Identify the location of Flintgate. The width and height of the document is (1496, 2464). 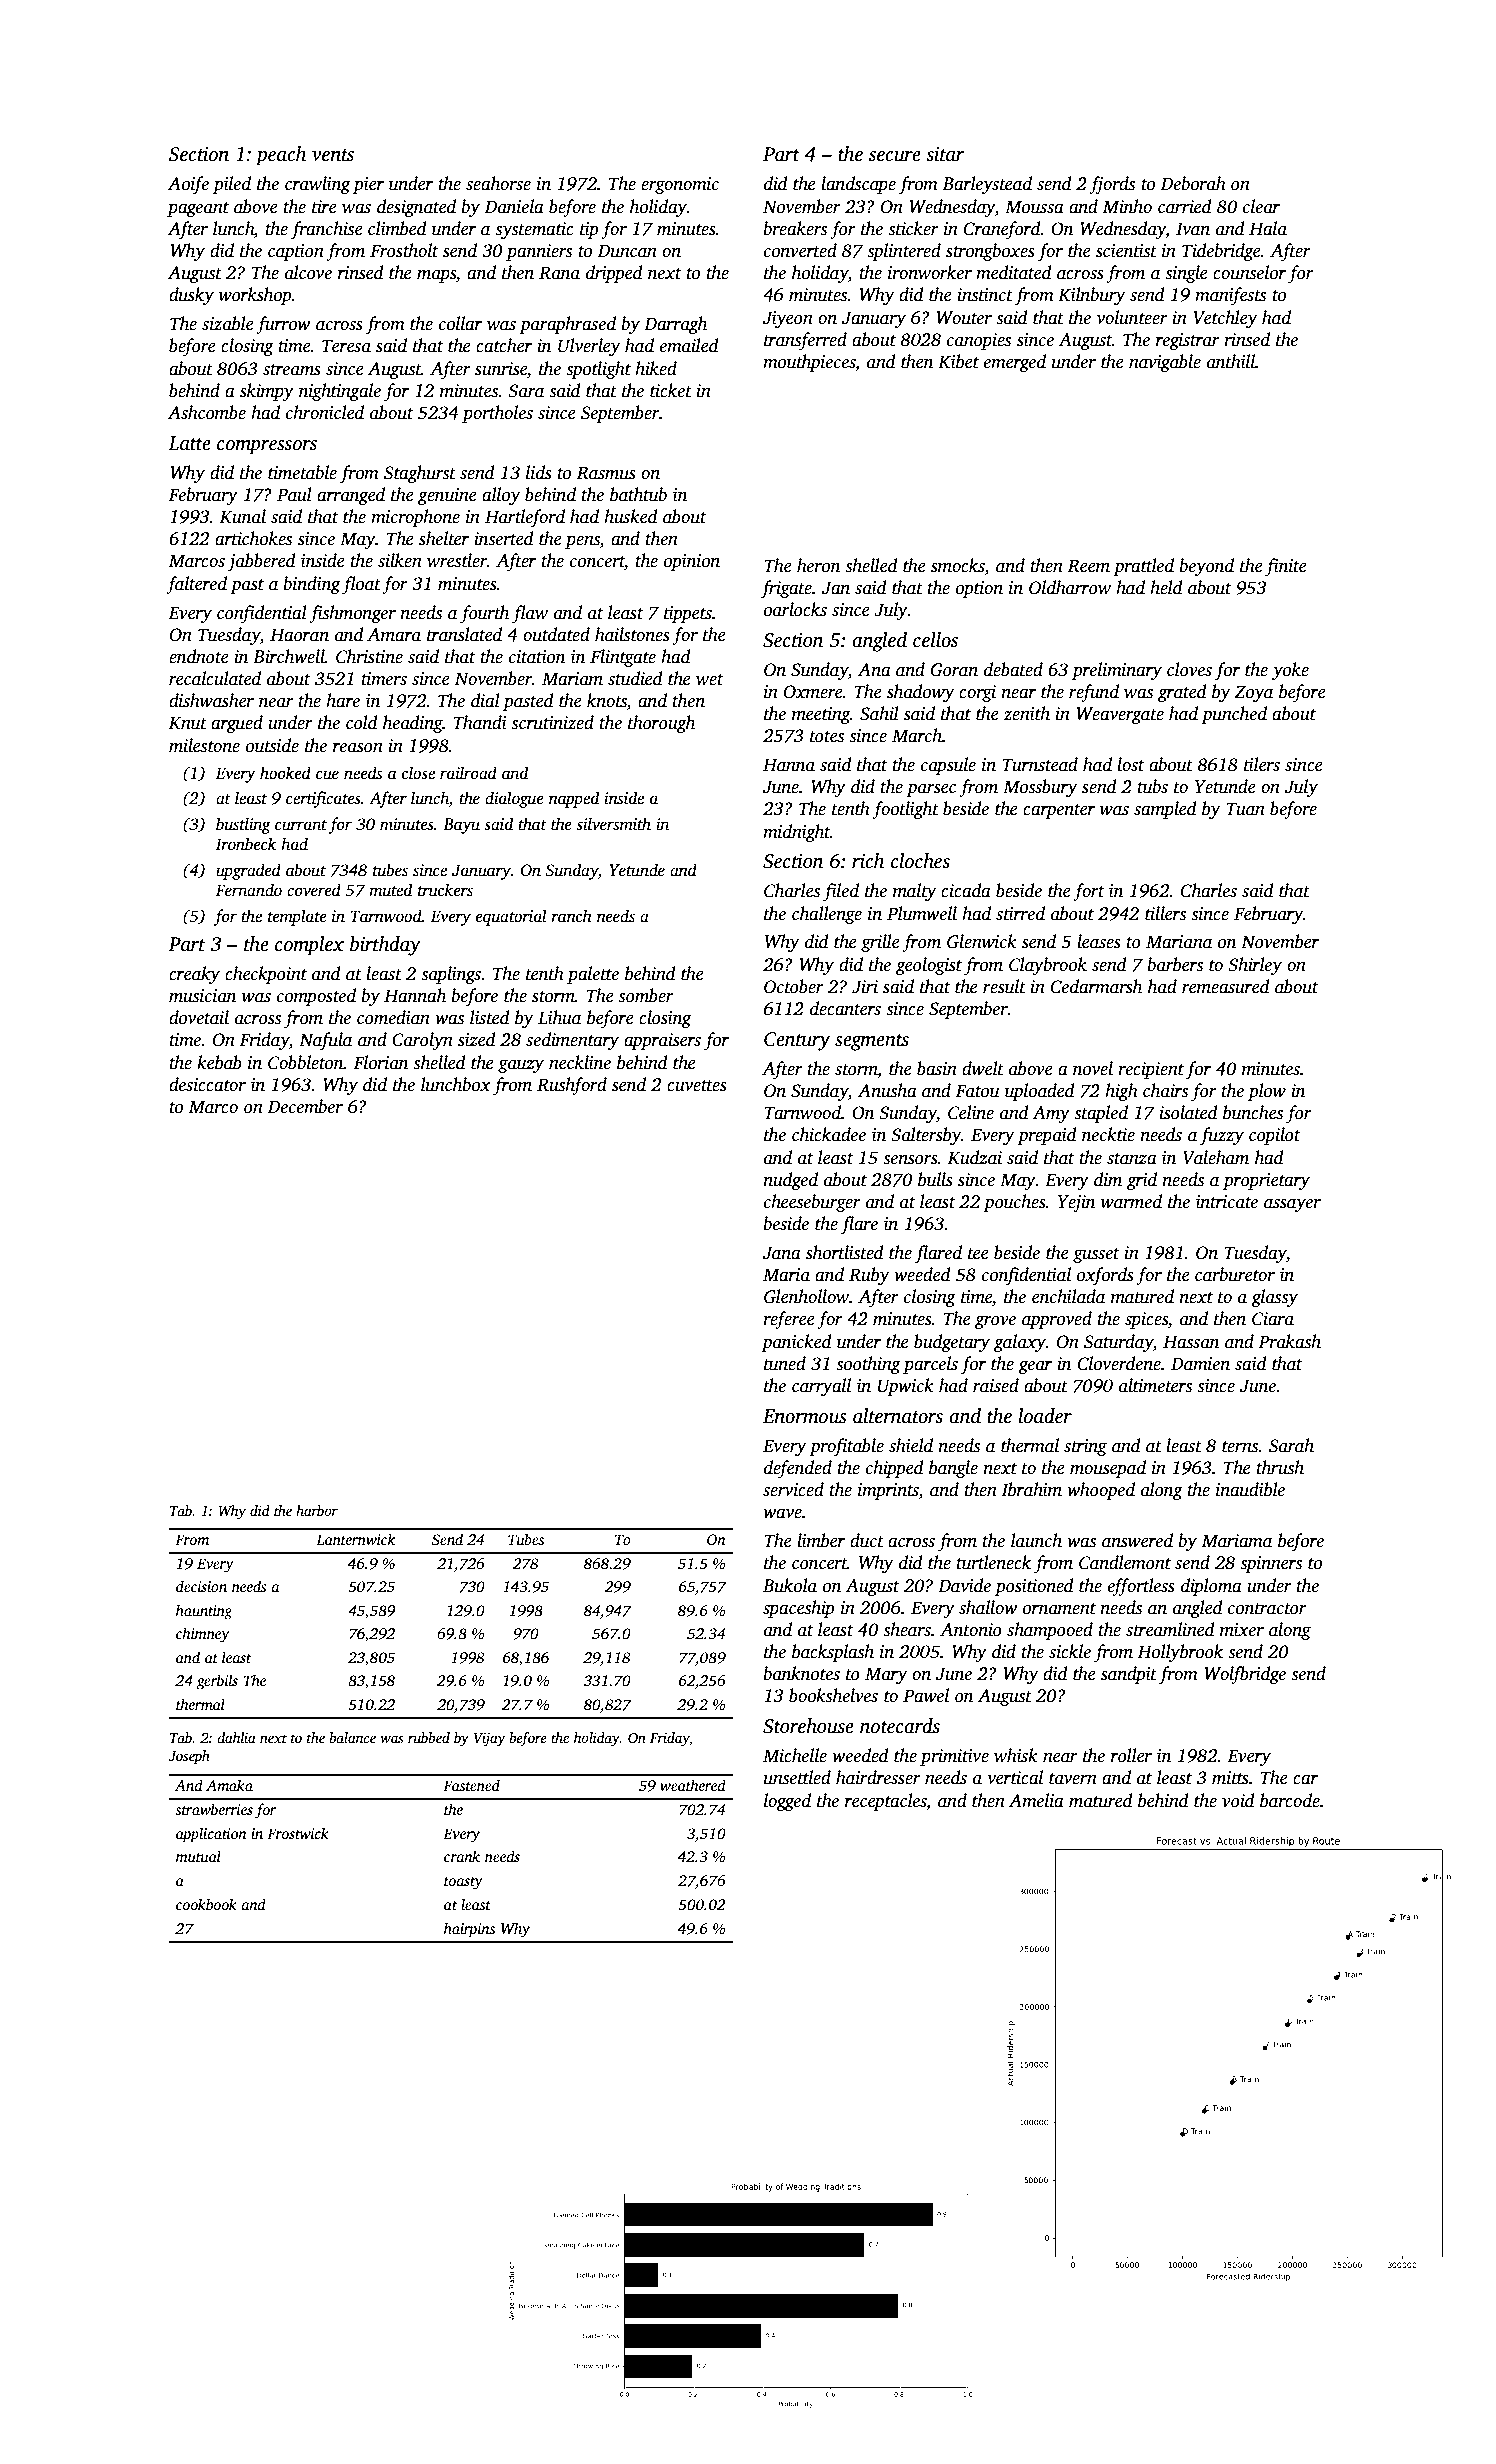
(623, 658).
